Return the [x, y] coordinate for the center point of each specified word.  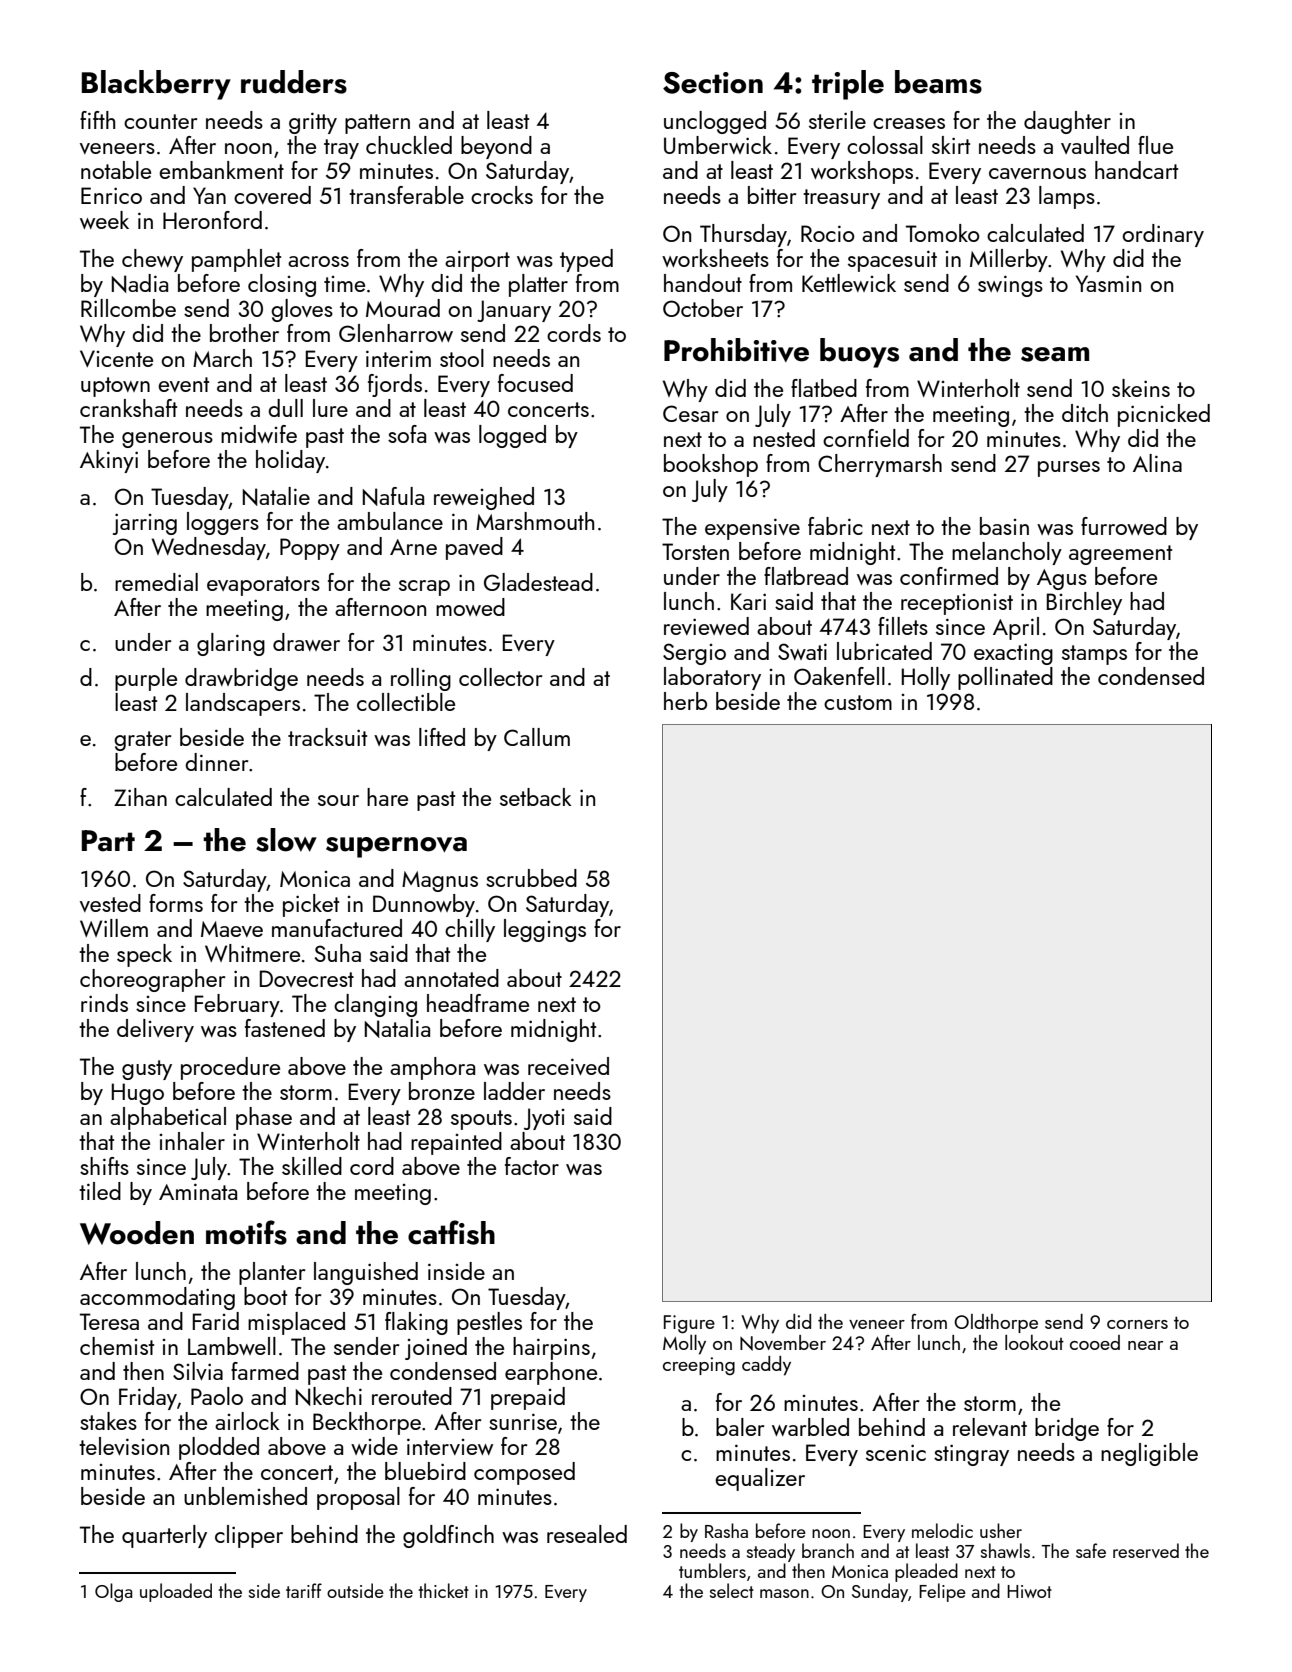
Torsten [695, 551]
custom [858, 702]
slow [286, 840]
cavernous [1037, 173]
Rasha [726, 1530]
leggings [545, 930]
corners [1137, 1324]
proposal [358, 1498]
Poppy [310, 549]
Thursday [743, 235]
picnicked [1164, 415]
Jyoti [544, 1119]
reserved [1146, 1550]
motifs [246, 1232]
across [318, 261]
